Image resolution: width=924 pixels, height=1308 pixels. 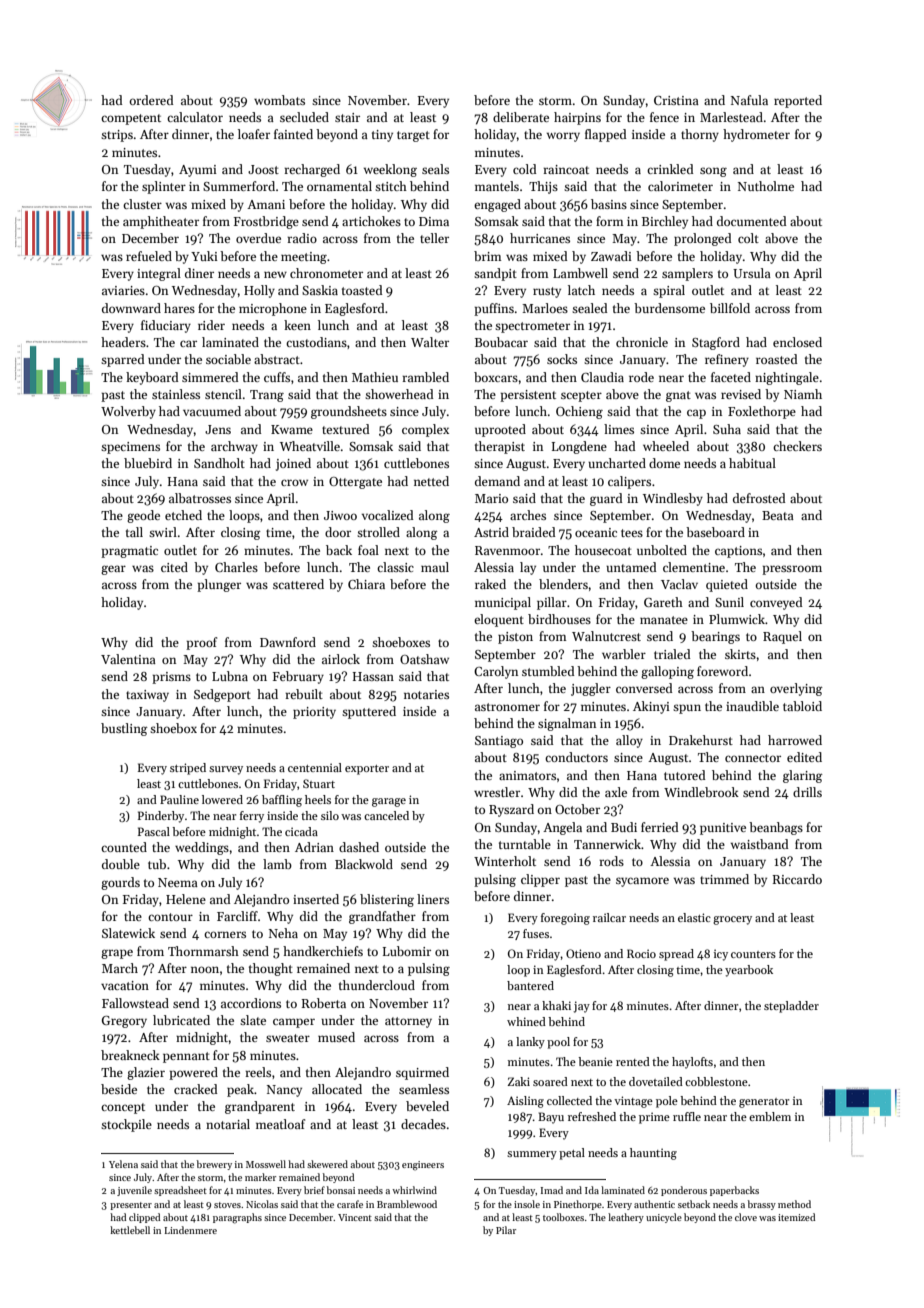 What do you see at coordinates (304, 694) in the screenshot?
I see `rebuilt` at bounding box center [304, 694].
